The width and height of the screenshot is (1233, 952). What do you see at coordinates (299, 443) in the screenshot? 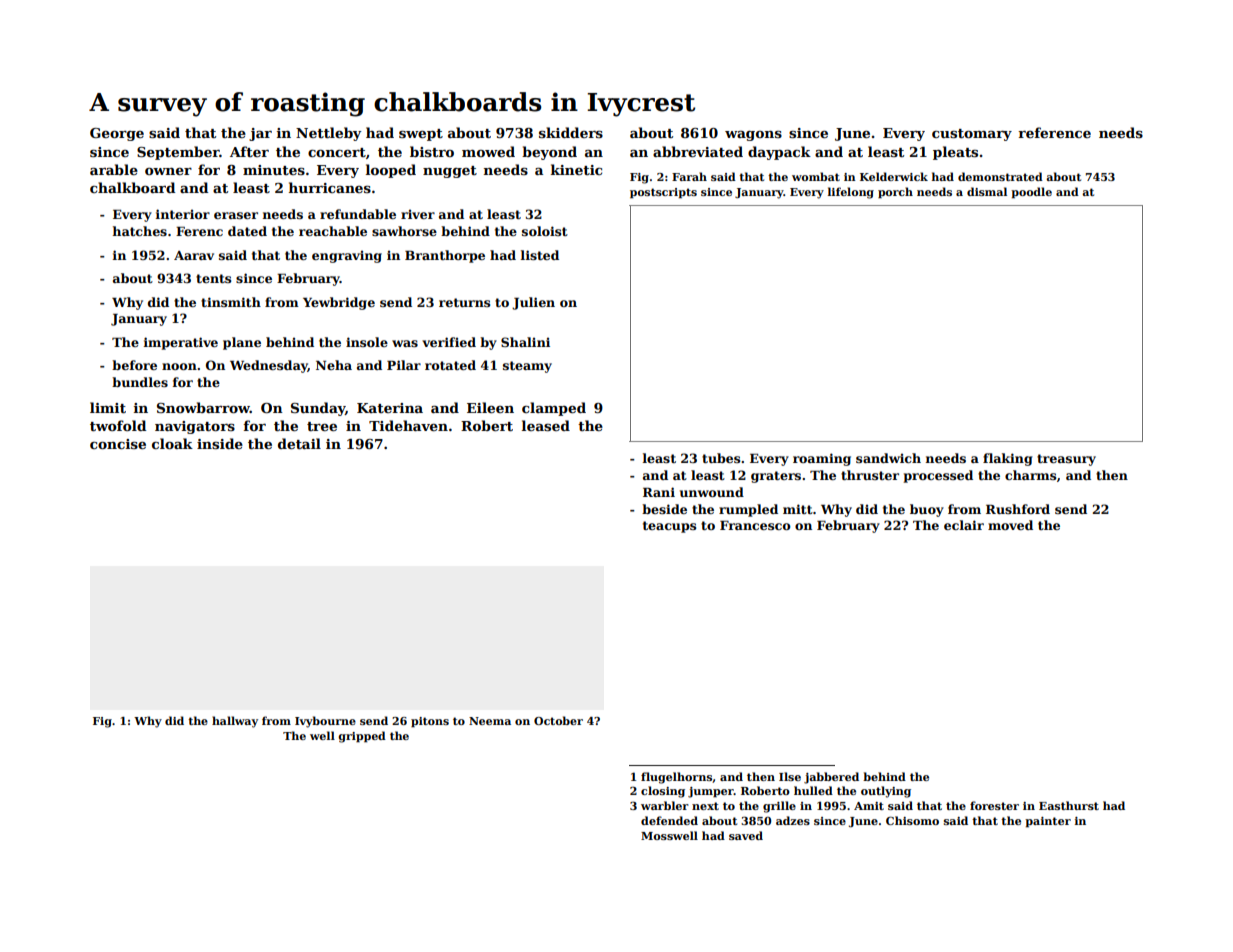
I see `detail` at bounding box center [299, 443].
